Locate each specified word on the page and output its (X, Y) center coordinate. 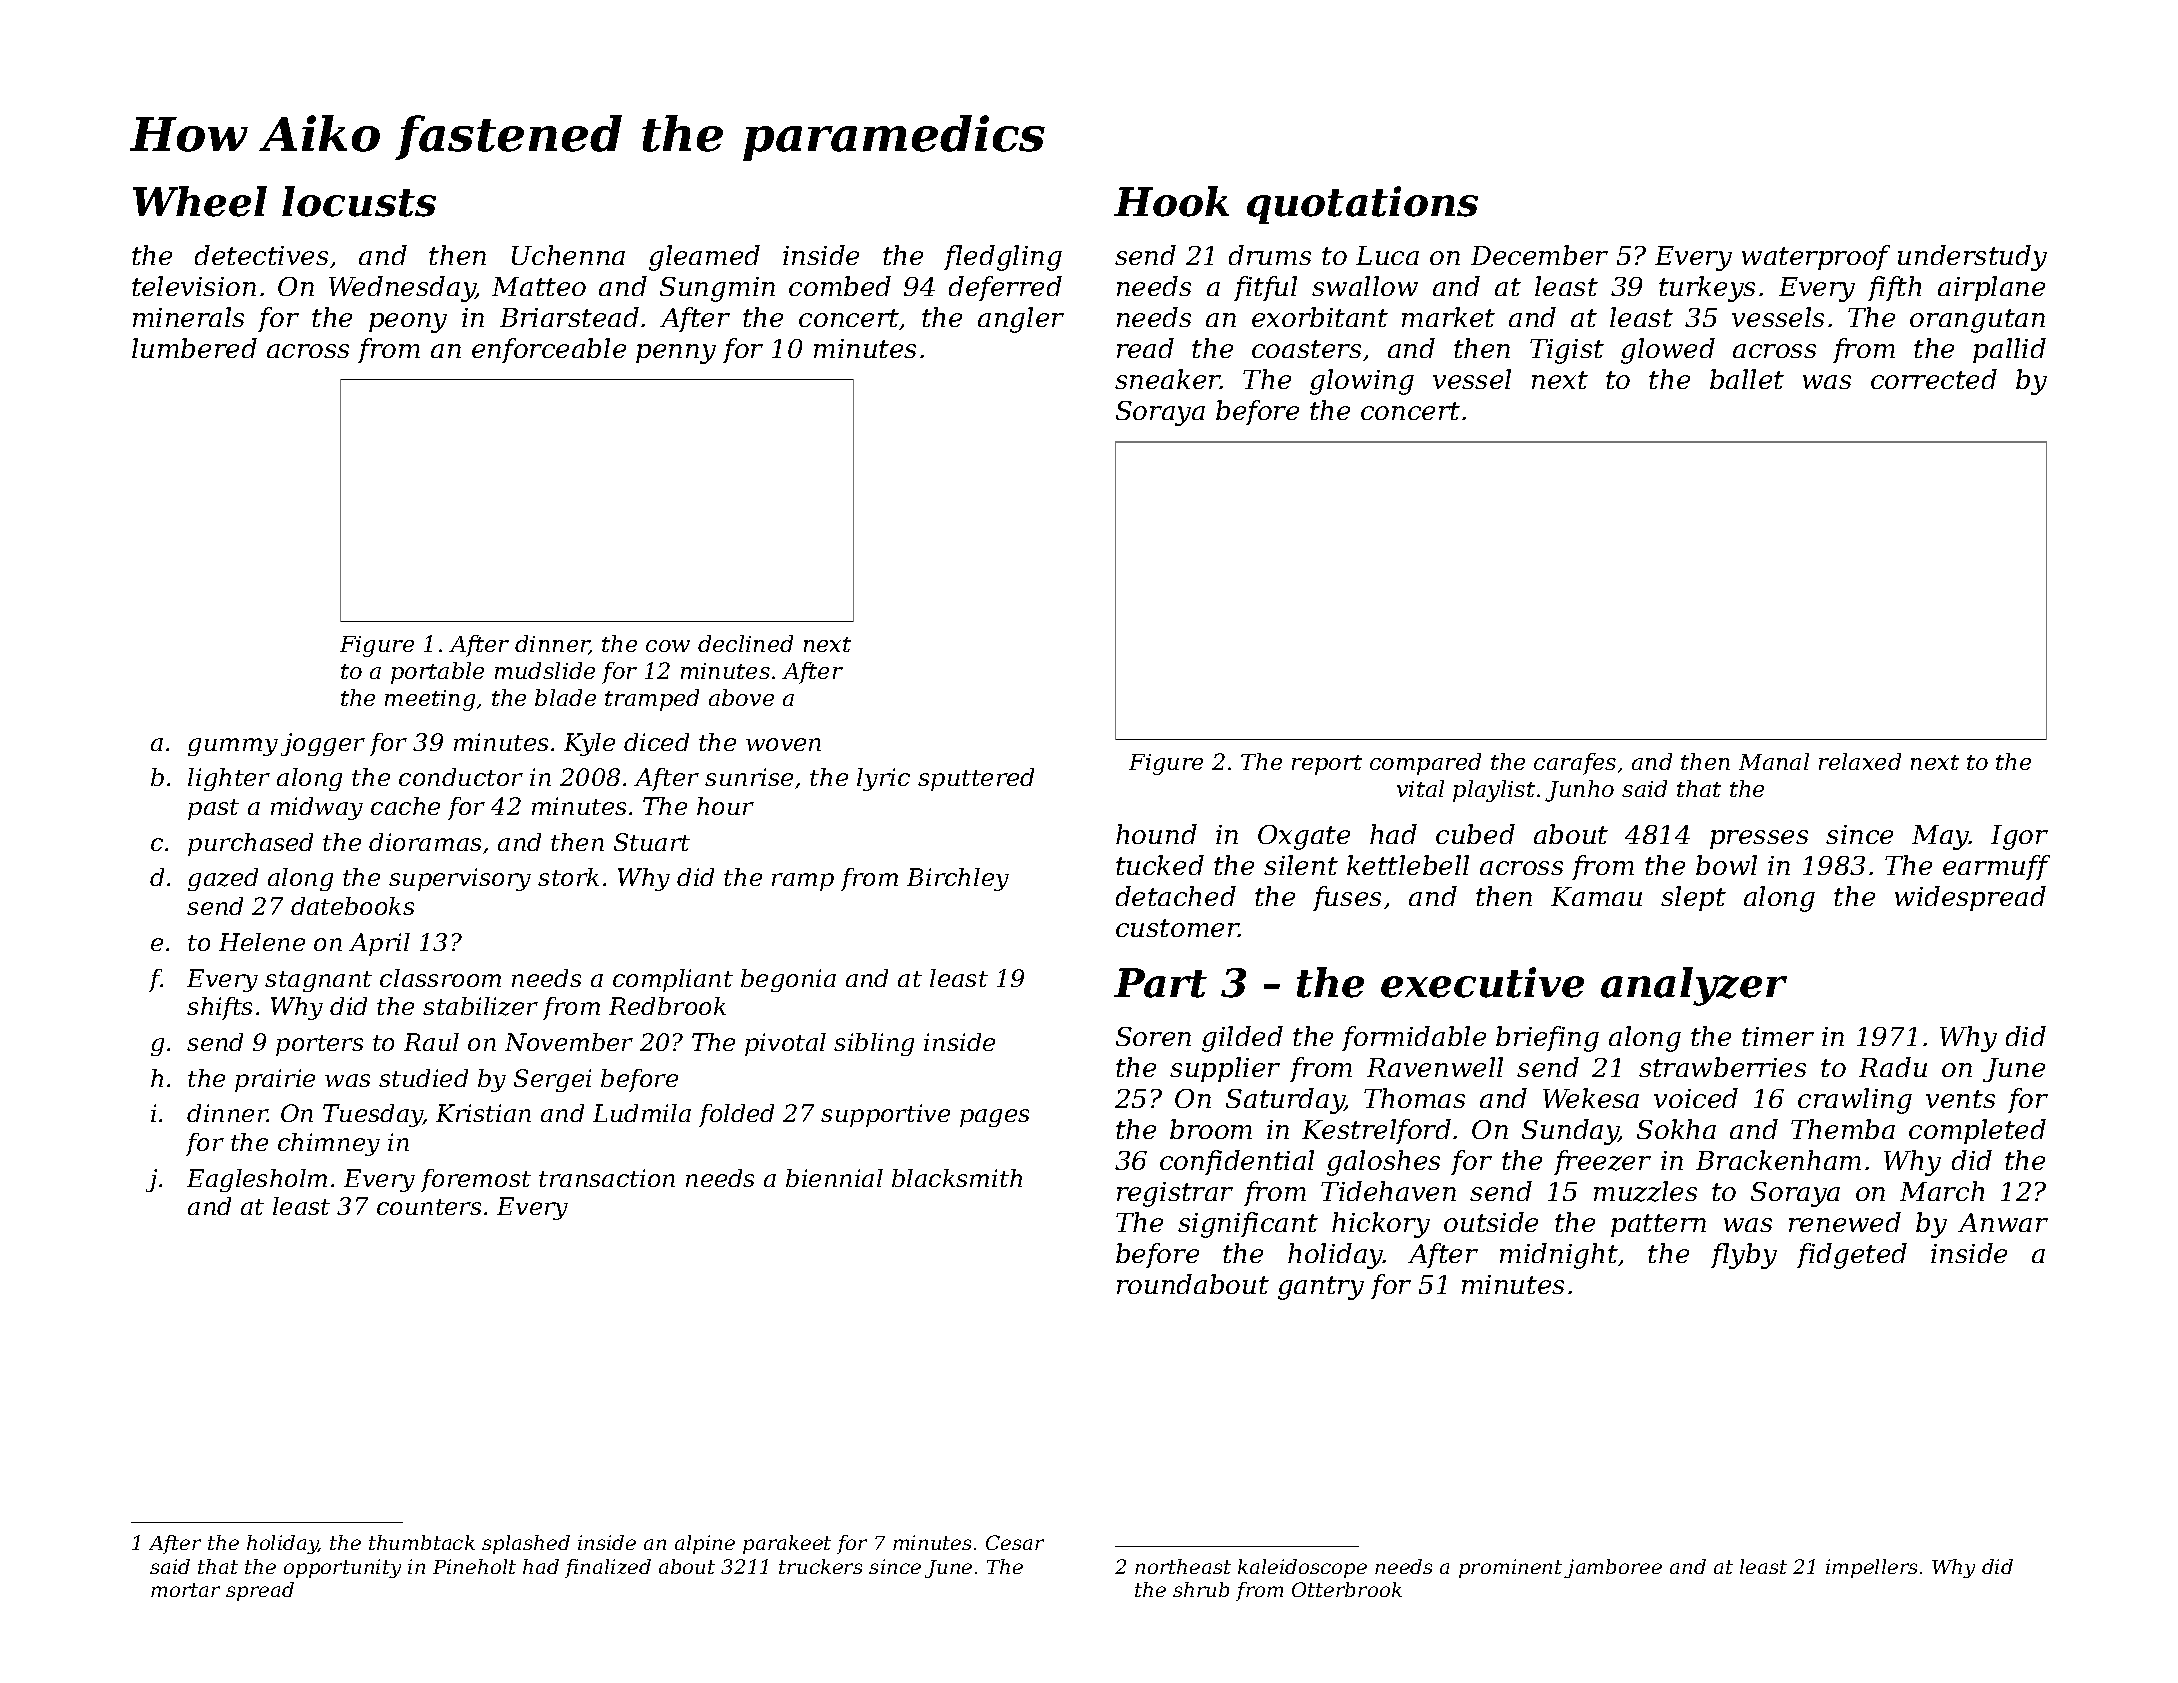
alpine (705, 1544)
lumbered (194, 348)
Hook (1171, 201)
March (1942, 1191)
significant (1248, 1225)
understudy (1972, 258)
